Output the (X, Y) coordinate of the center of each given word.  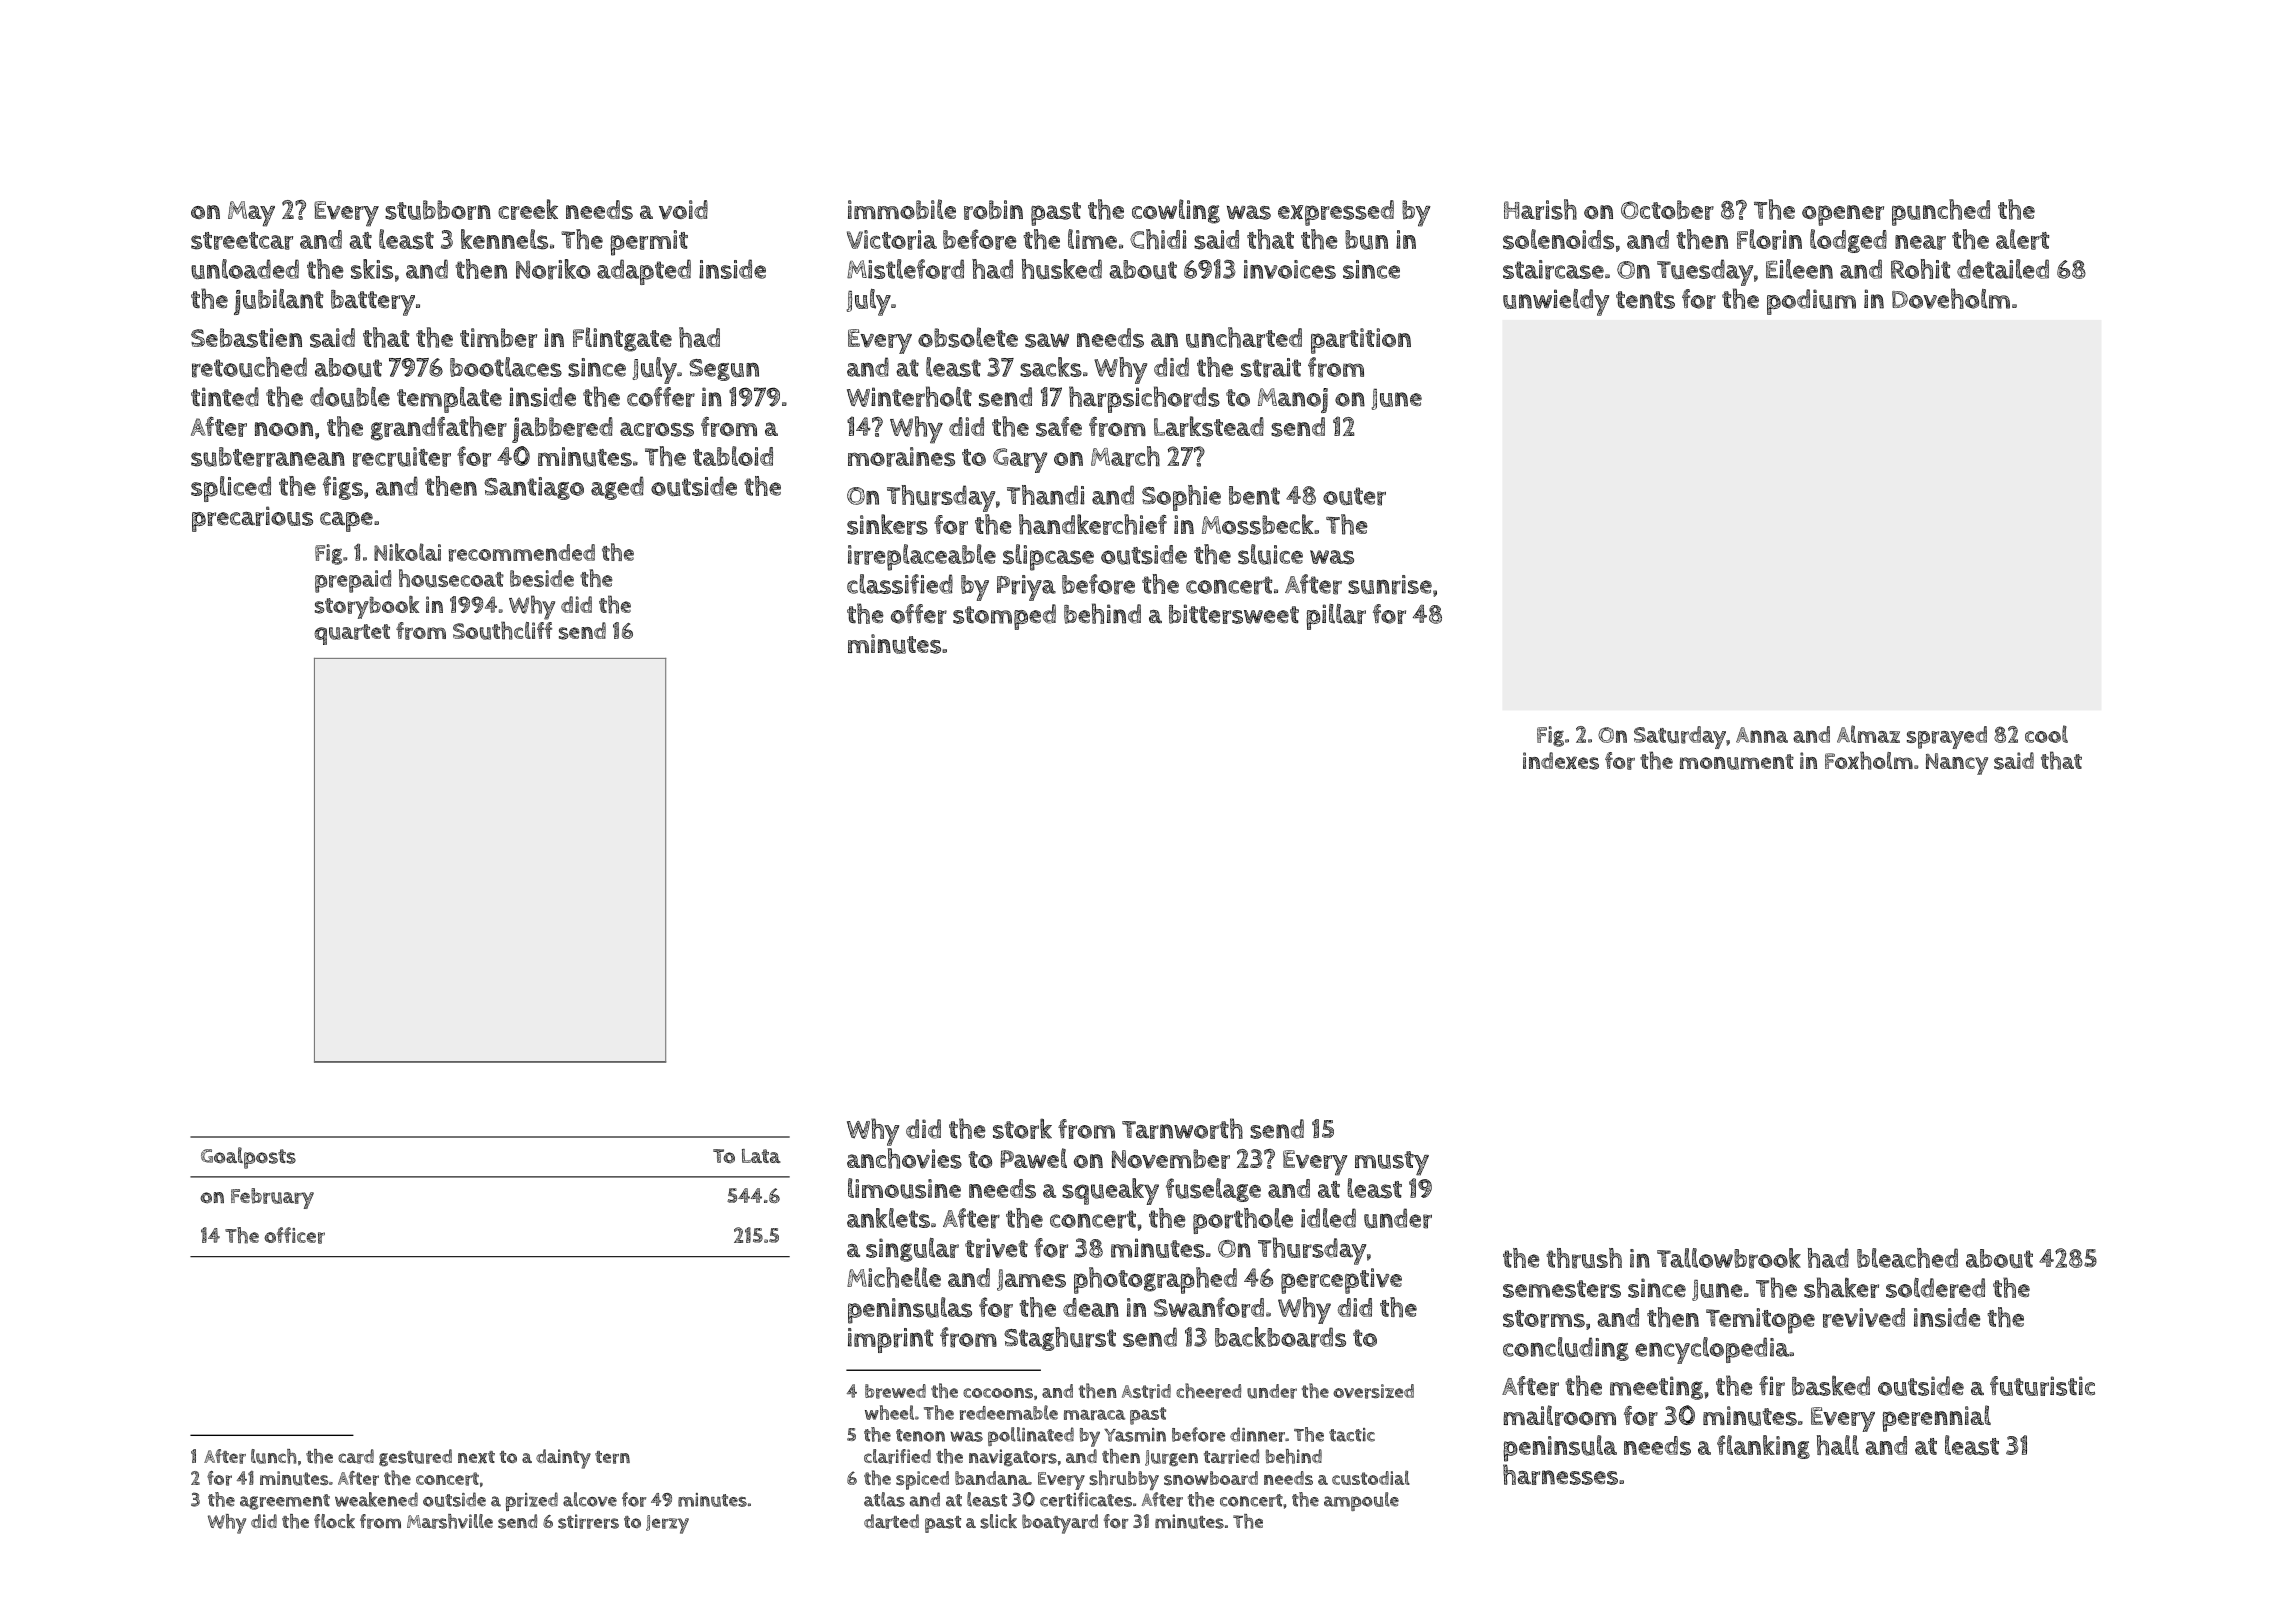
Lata (761, 1156)
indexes (1561, 761)
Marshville (450, 1521)
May (251, 214)
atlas (884, 1499)
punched (1941, 212)
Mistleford (905, 269)
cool (2046, 734)
